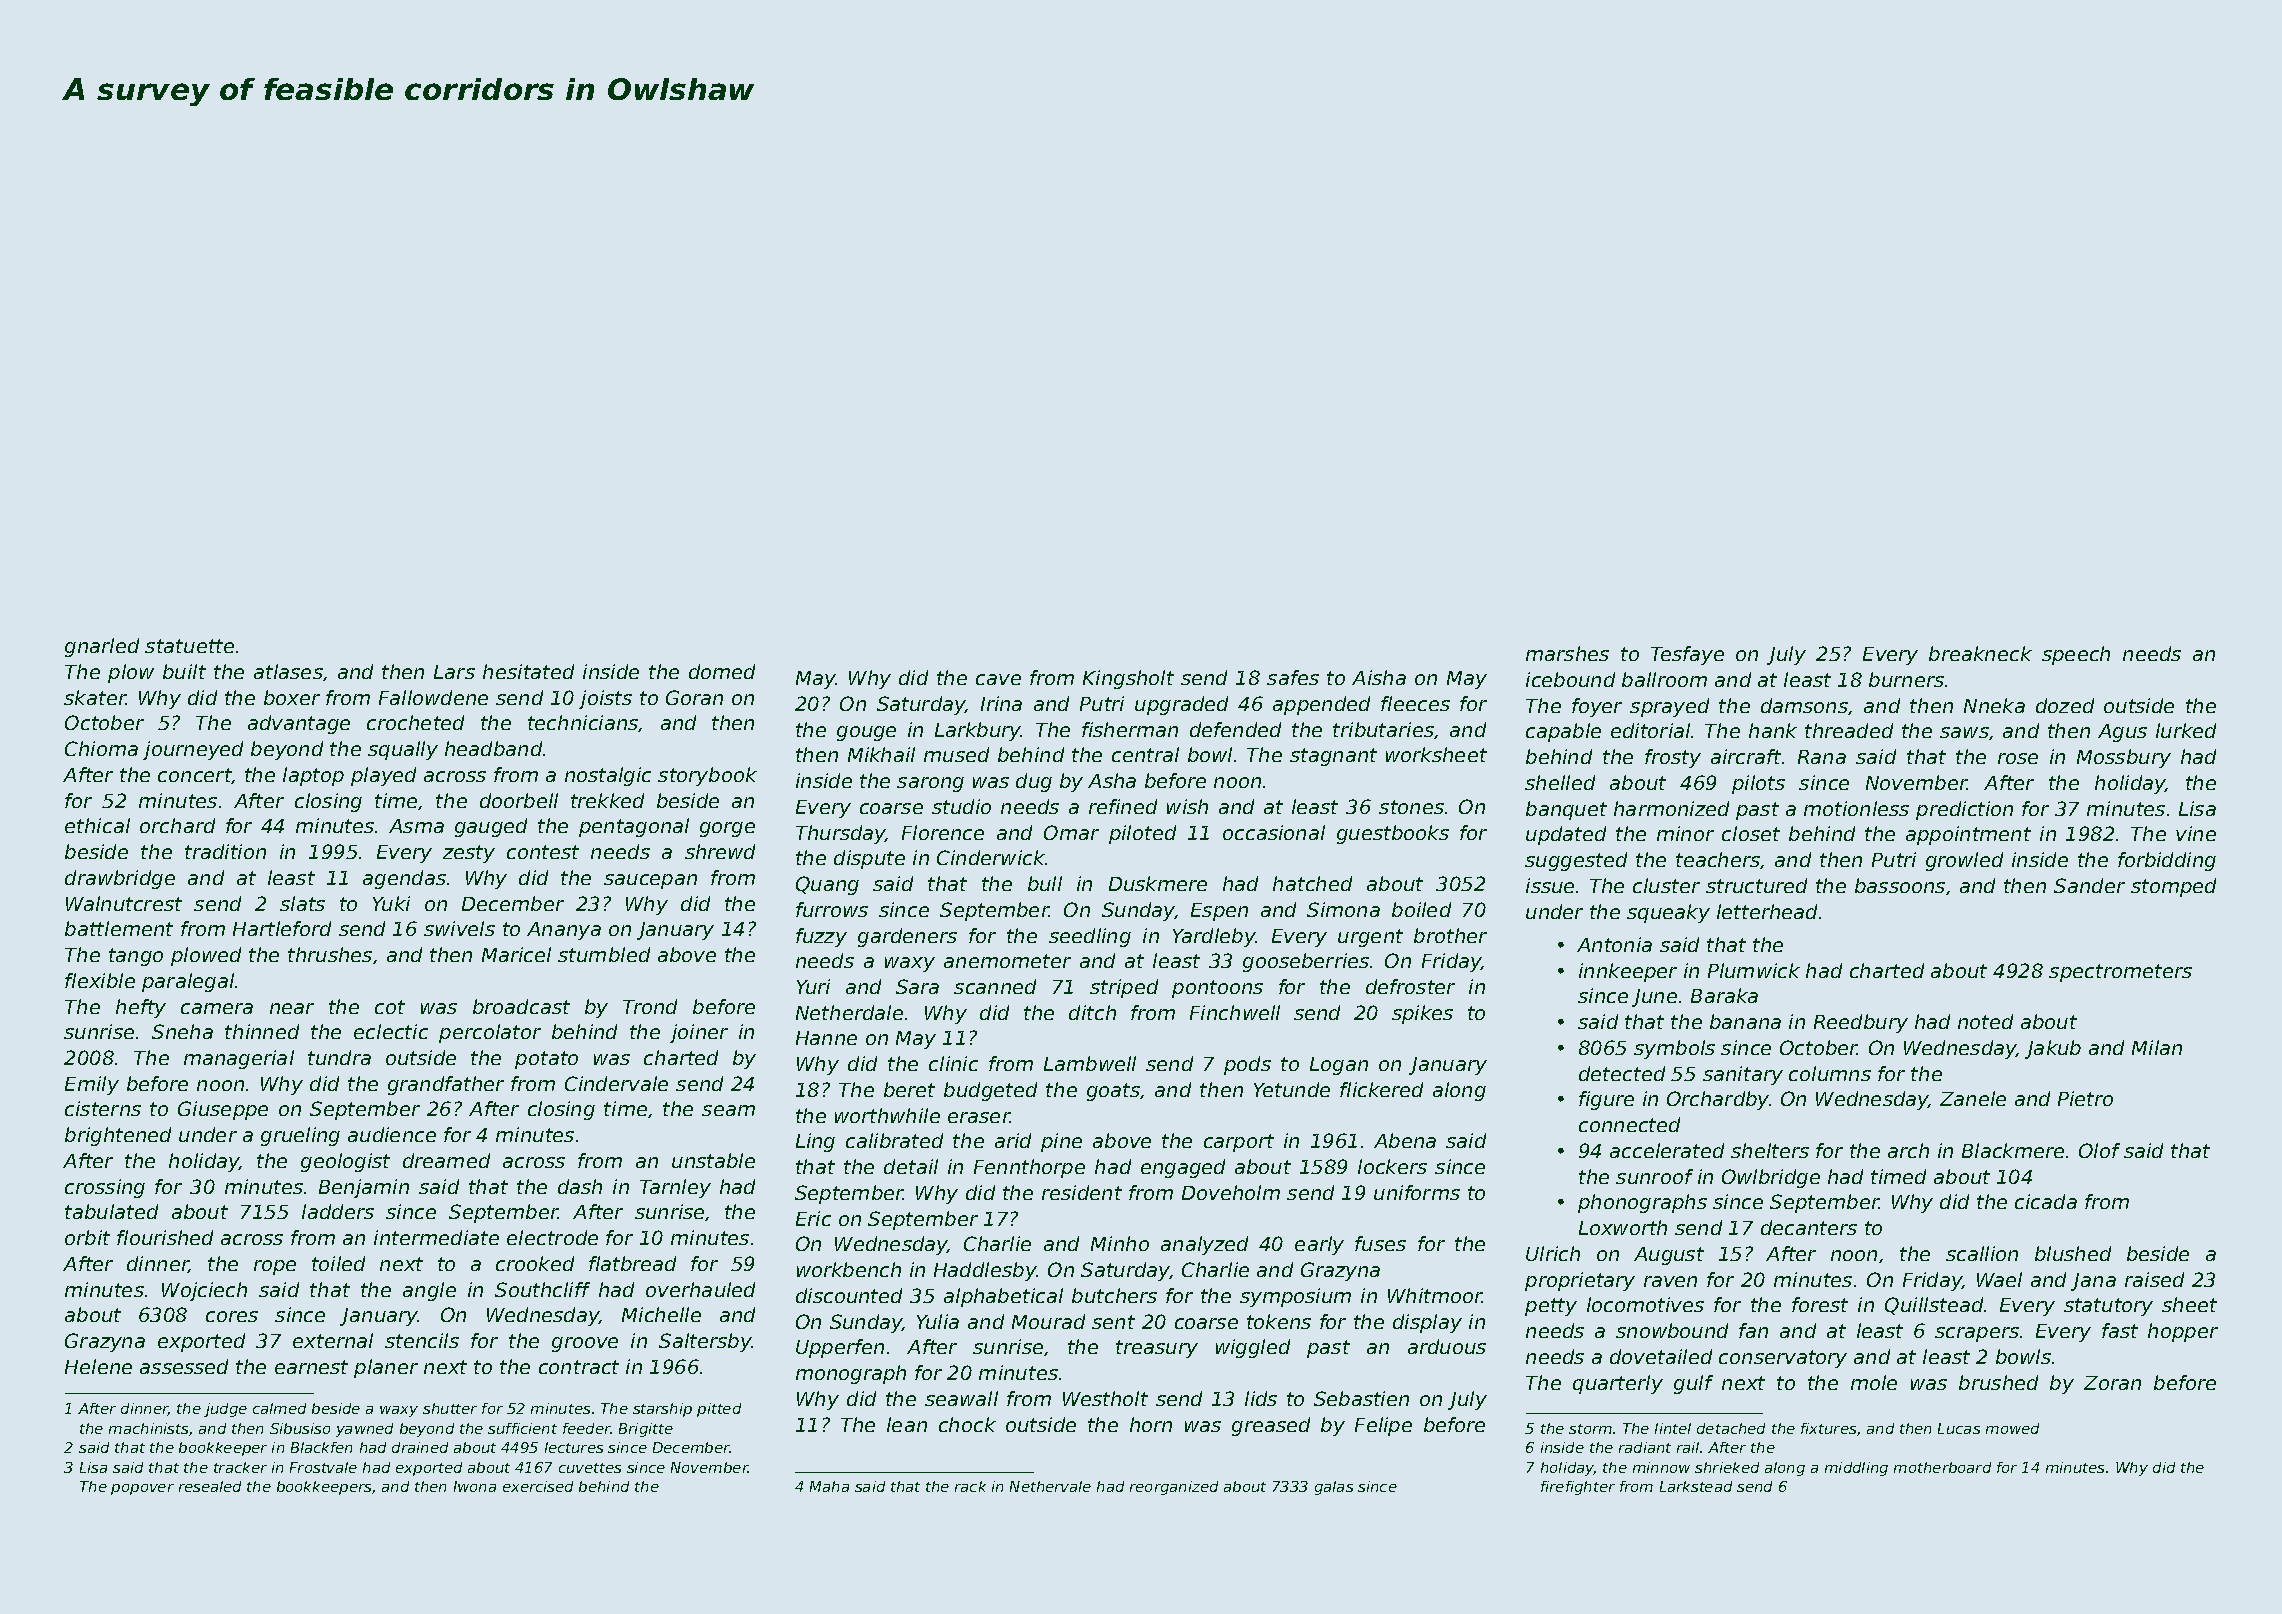  I want to click on journeyed, so click(193, 750).
